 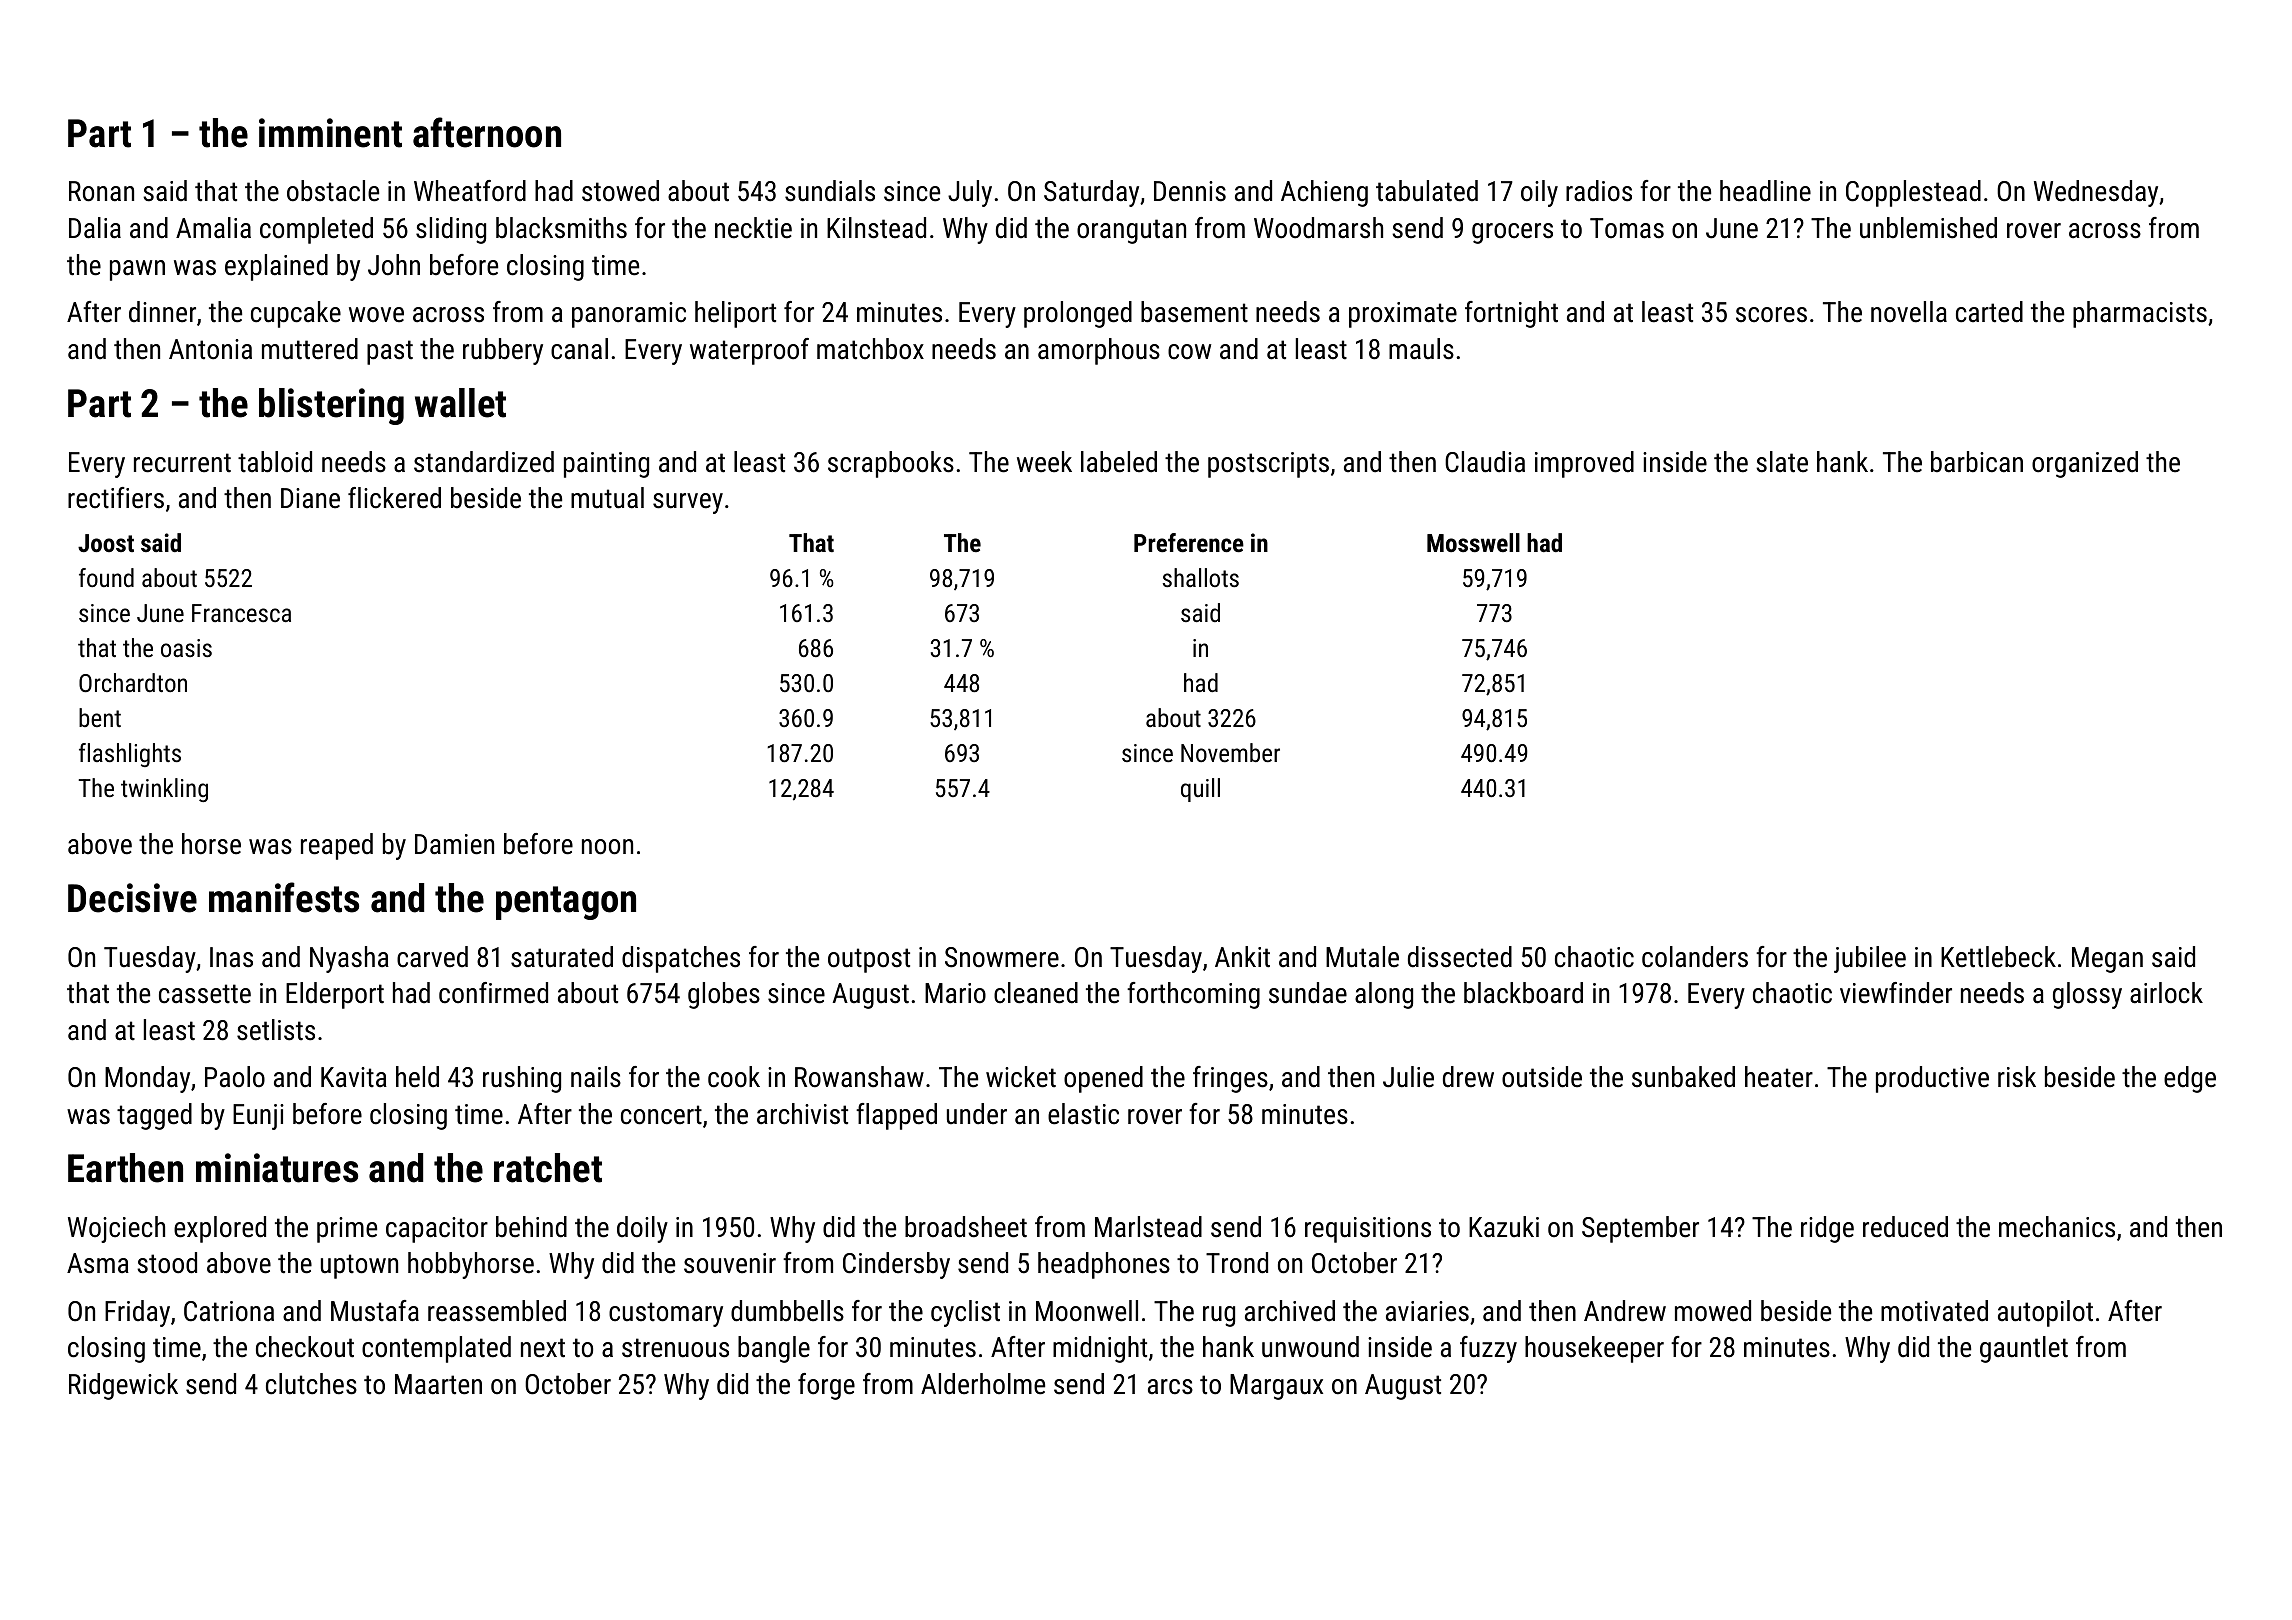 I want to click on Francesca, so click(x=241, y=613).
